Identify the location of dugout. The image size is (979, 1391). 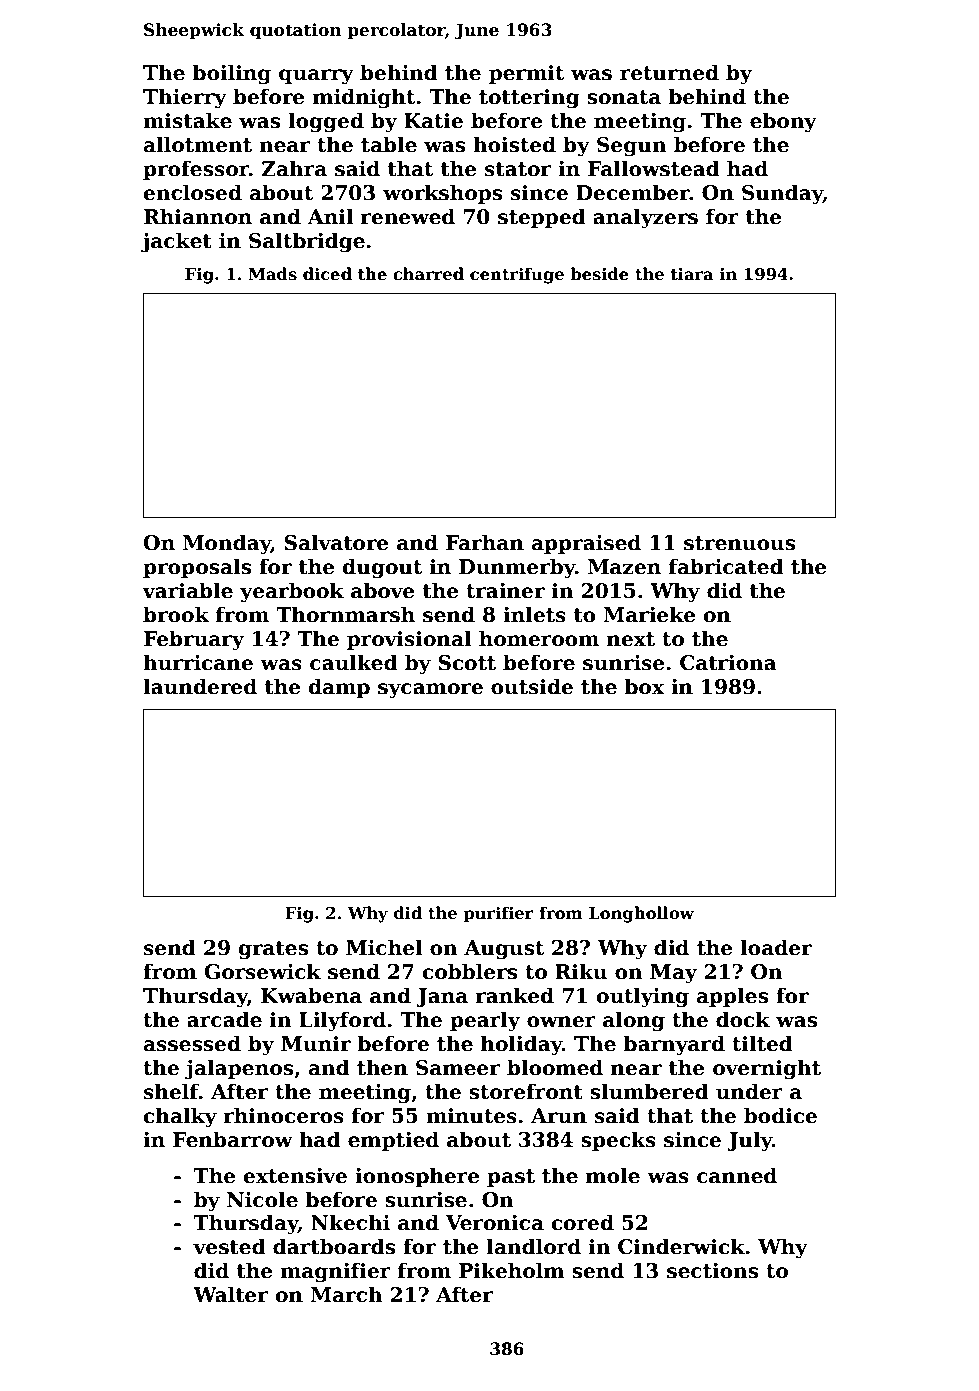
(382, 568).
